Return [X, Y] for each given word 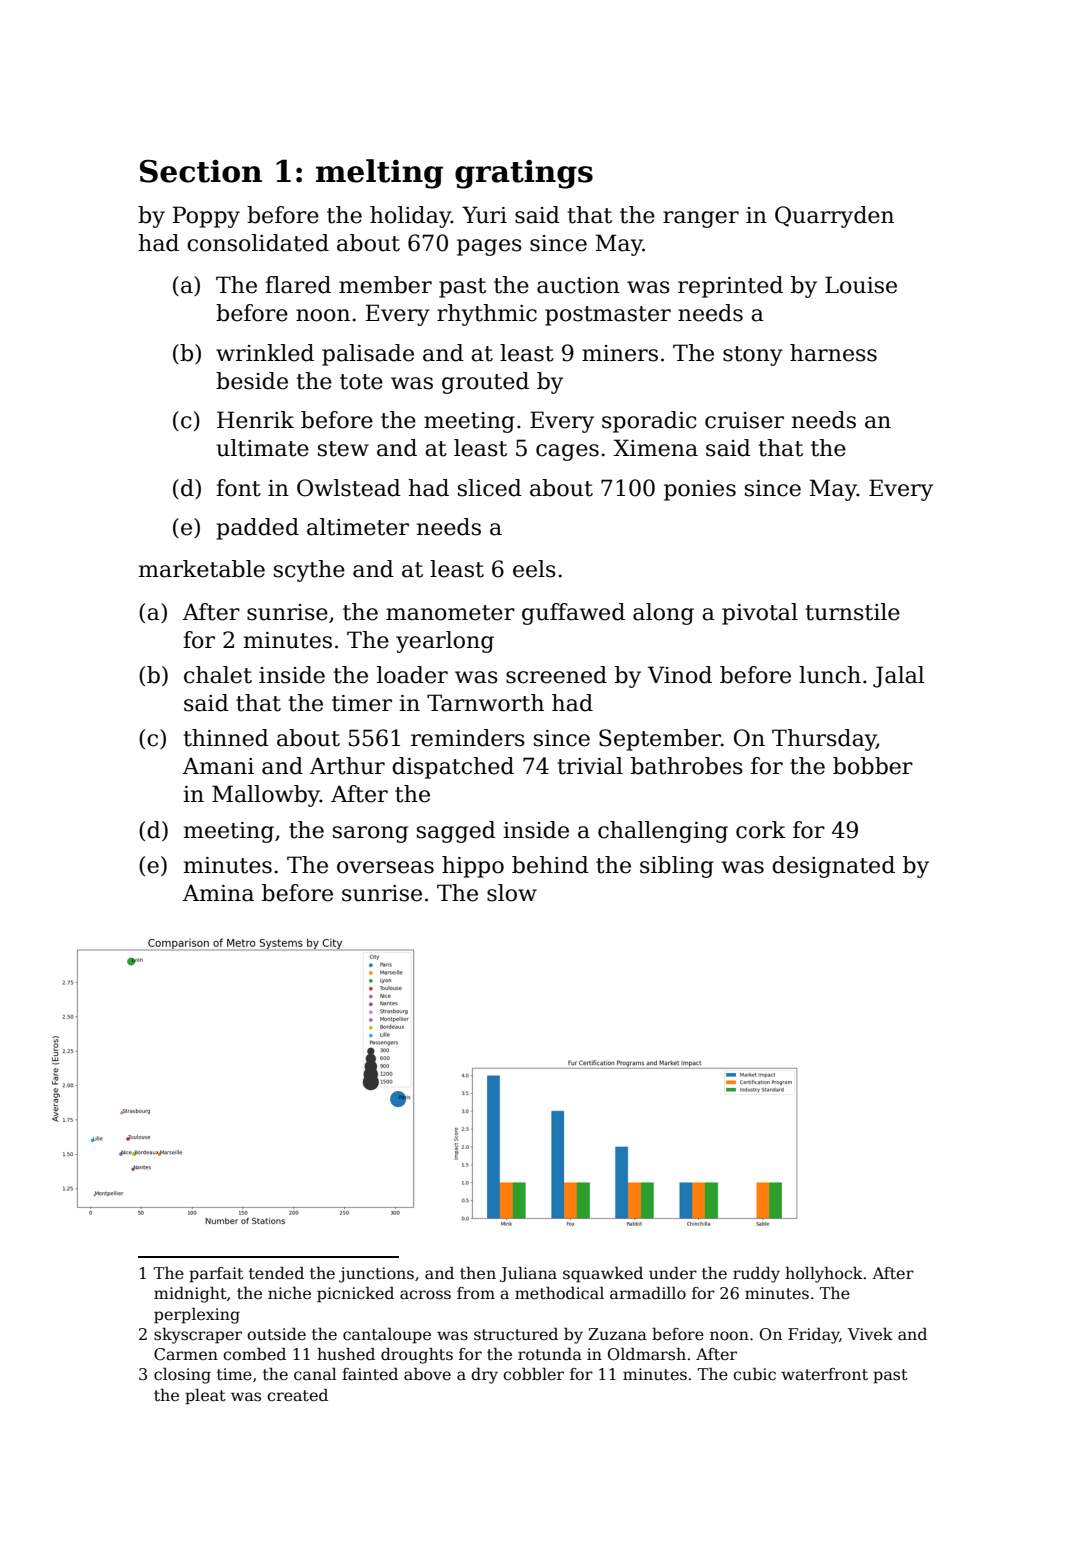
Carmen [186, 1354]
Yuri [484, 215]
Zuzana [617, 1334]
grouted [485, 383]
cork [761, 830]
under [673, 1273]
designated [833, 867]
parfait [216, 1275]
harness [833, 353]
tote [361, 382]
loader [412, 675]
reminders [468, 738]
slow [512, 893]
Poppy [206, 217]
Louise [861, 285]
